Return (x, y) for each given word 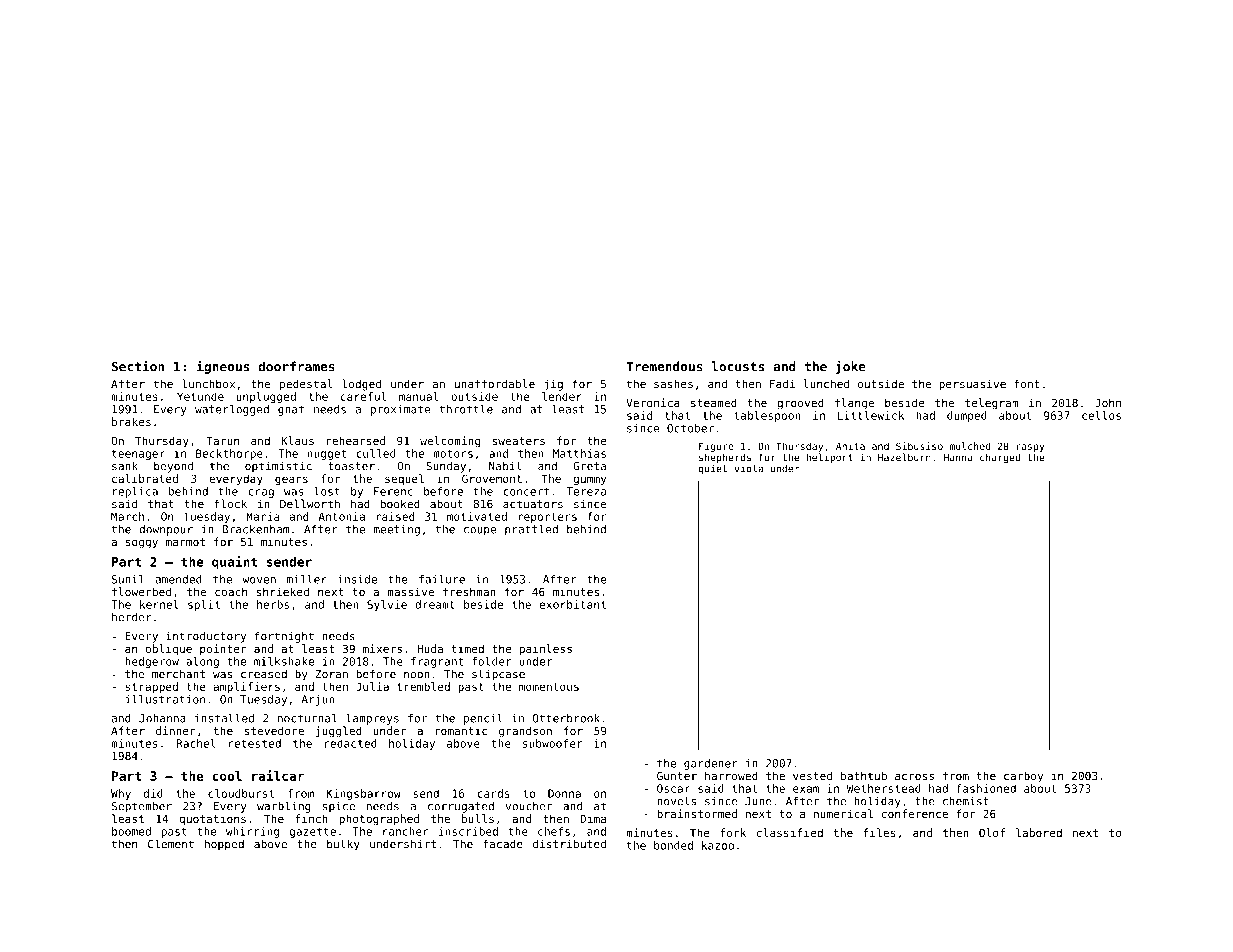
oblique (168, 650)
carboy (1023, 777)
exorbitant (573, 604)
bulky (343, 845)
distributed (569, 844)
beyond (173, 467)
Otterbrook (566, 718)
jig (553, 385)
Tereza (586, 491)
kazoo (718, 845)
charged (1000, 458)
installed (224, 718)
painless (545, 649)
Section (138, 366)
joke (851, 367)
